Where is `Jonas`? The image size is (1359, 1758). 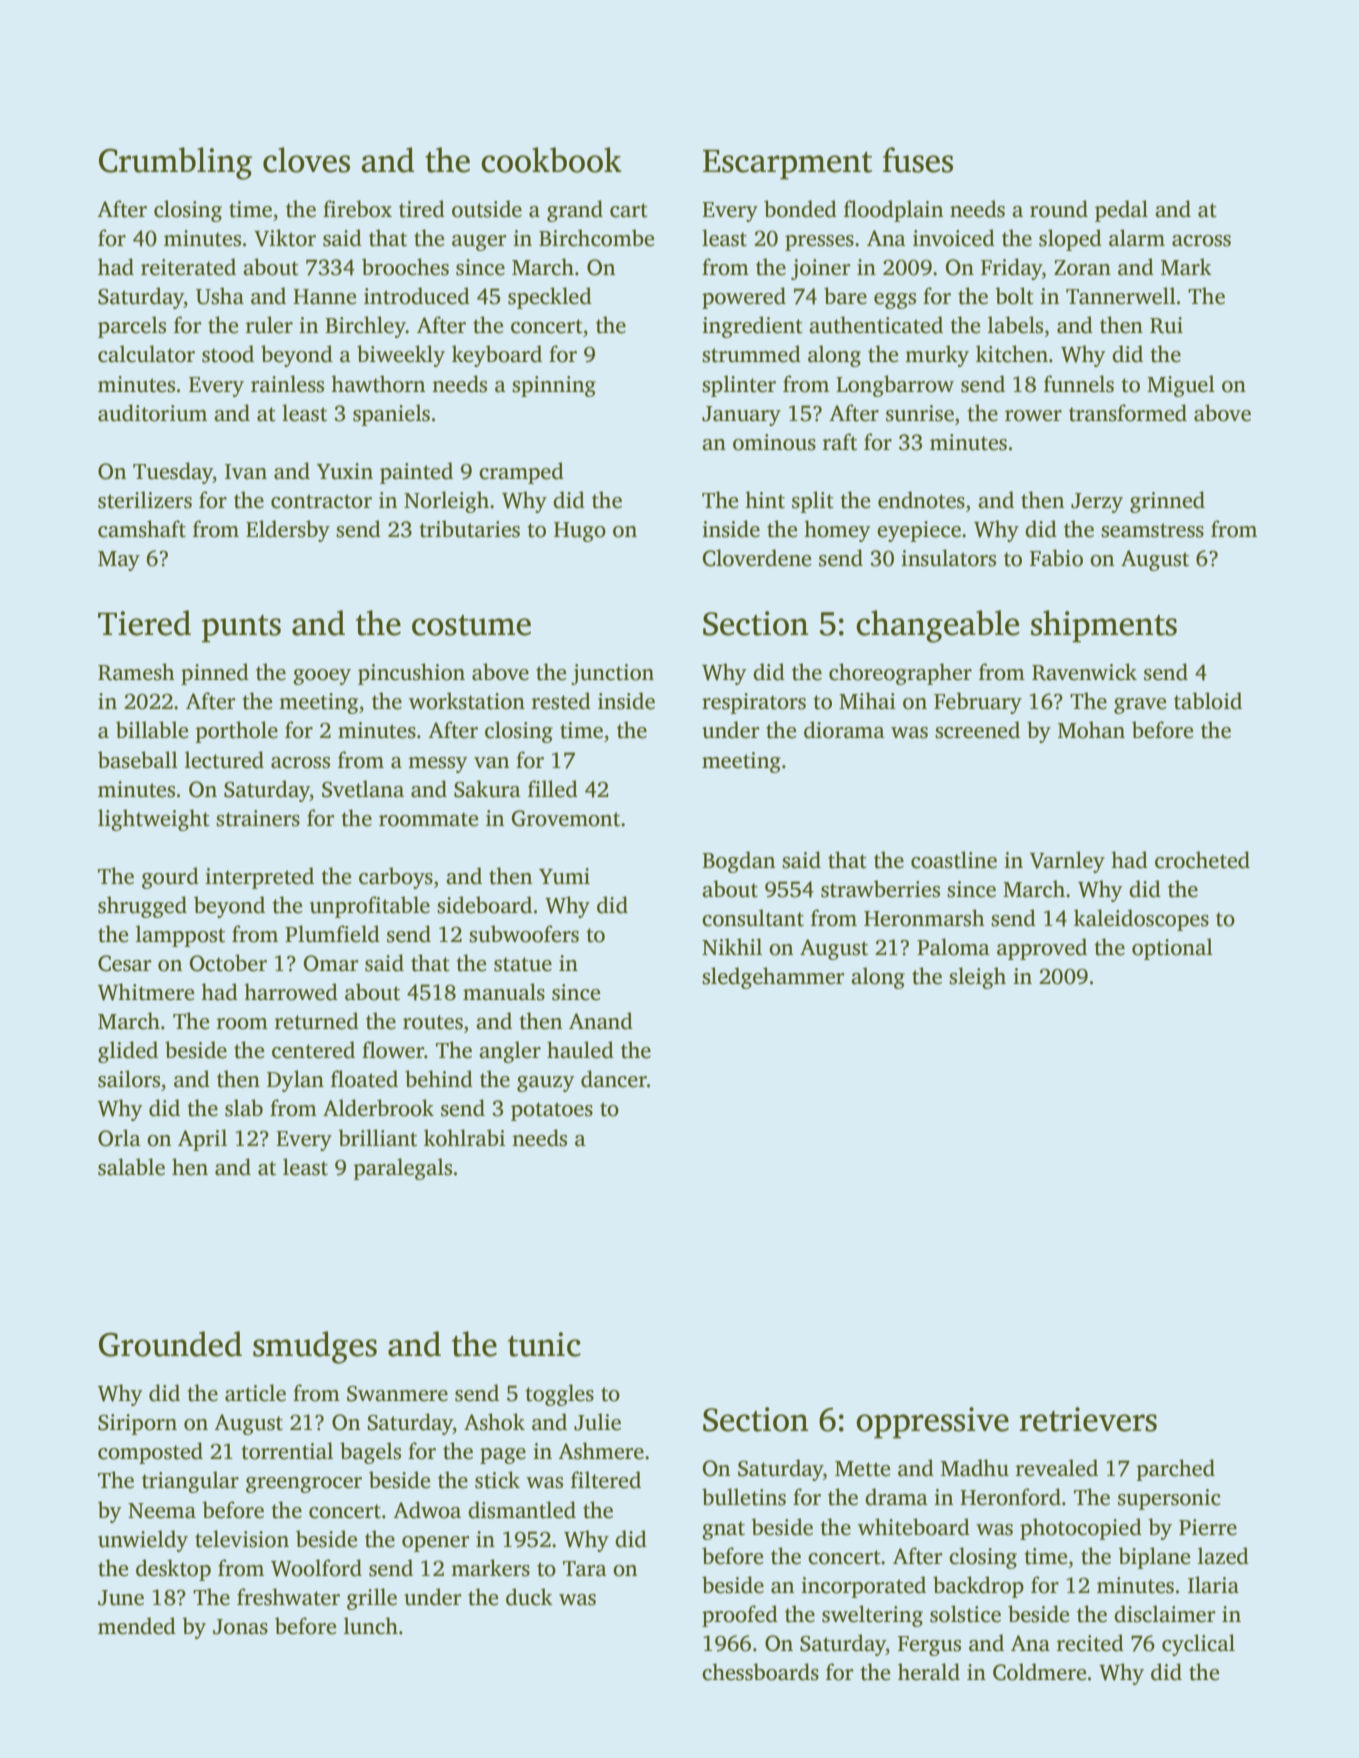 Jonas is located at coordinates (240, 1627).
